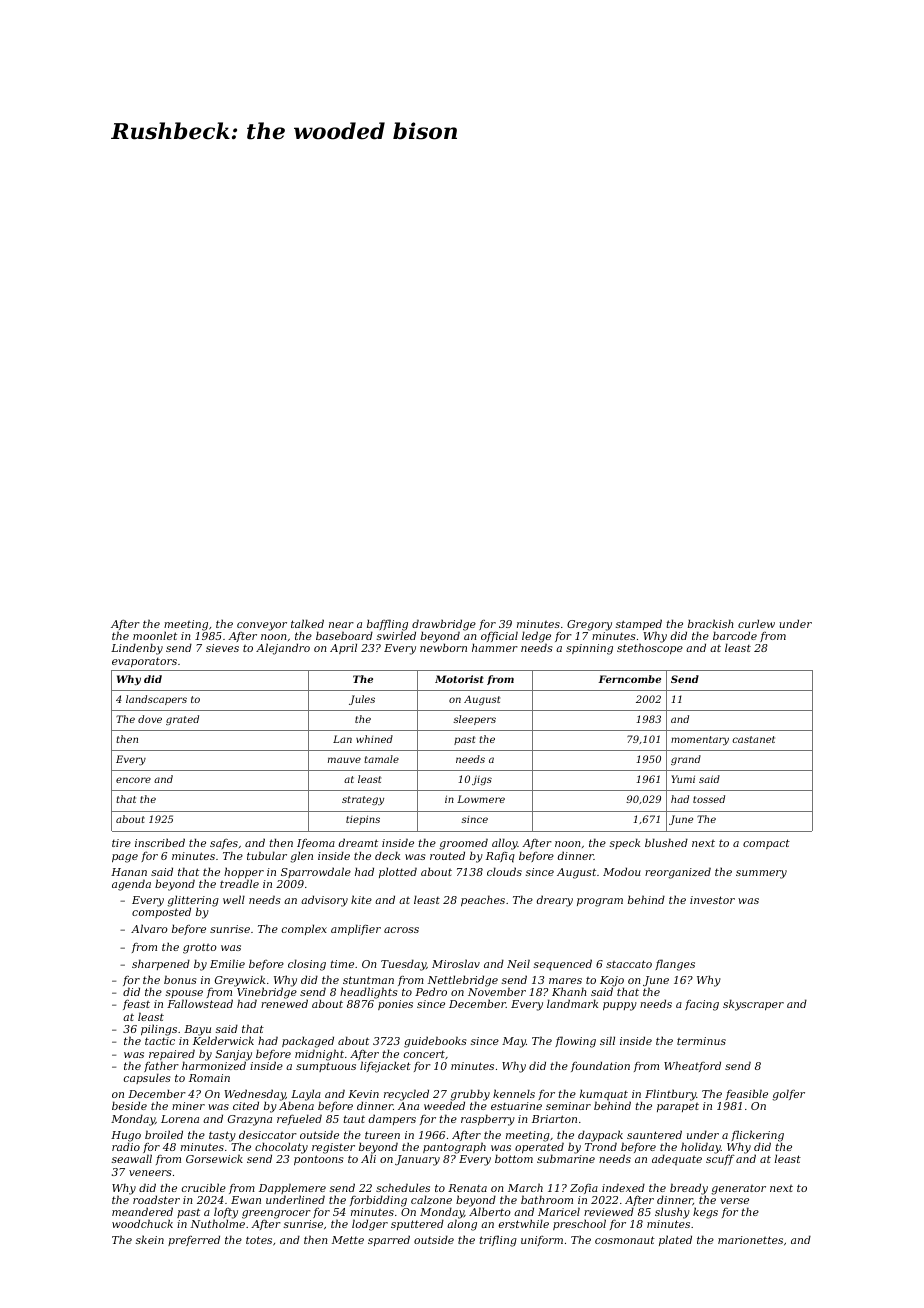  What do you see at coordinates (474, 720) in the page?
I see `sleepers` at bounding box center [474, 720].
